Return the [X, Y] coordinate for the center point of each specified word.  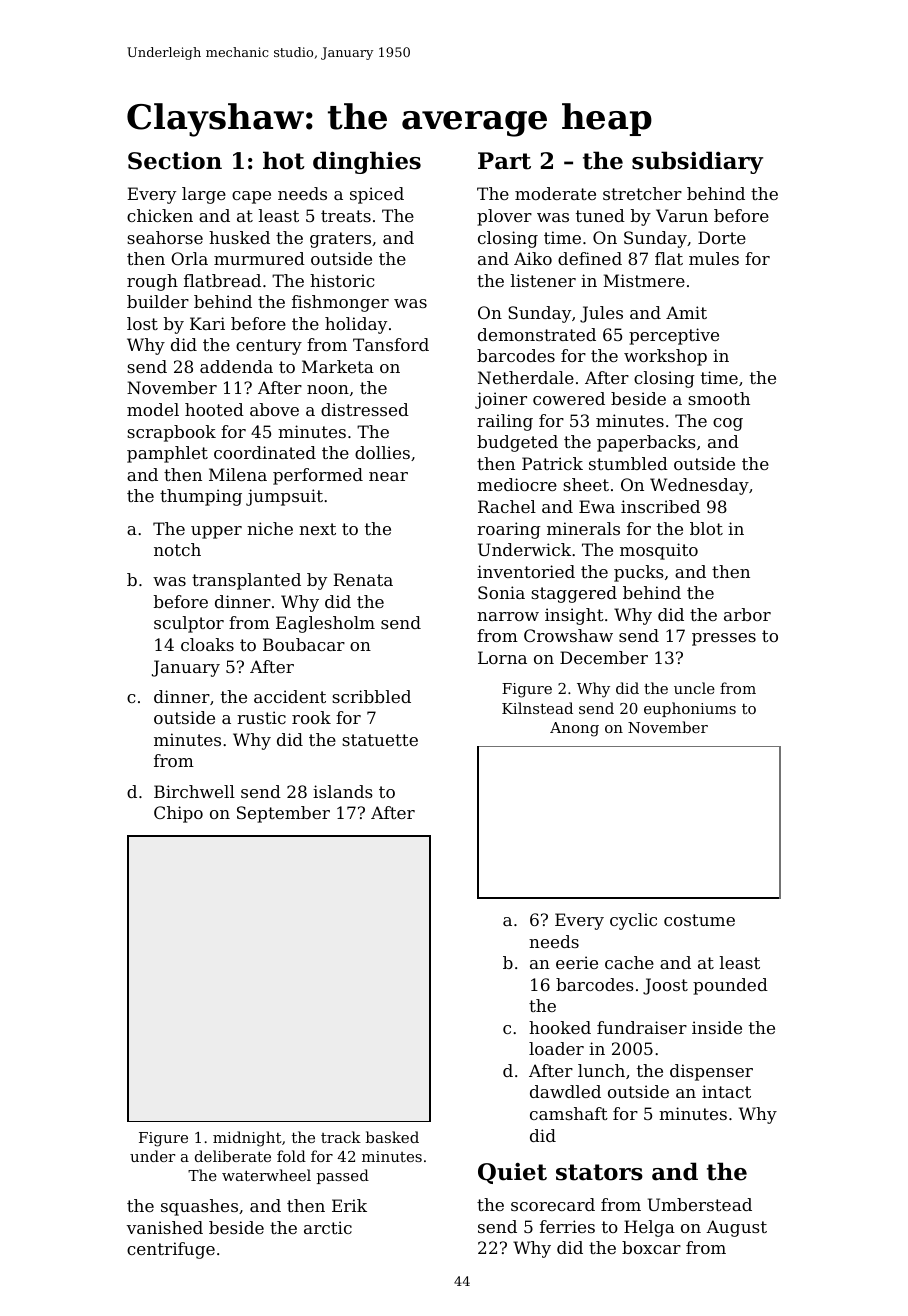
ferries [567, 1226]
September [283, 814]
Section [175, 161]
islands [343, 791]
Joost [665, 986]
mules [714, 258]
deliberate [233, 1156]
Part [504, 161]
